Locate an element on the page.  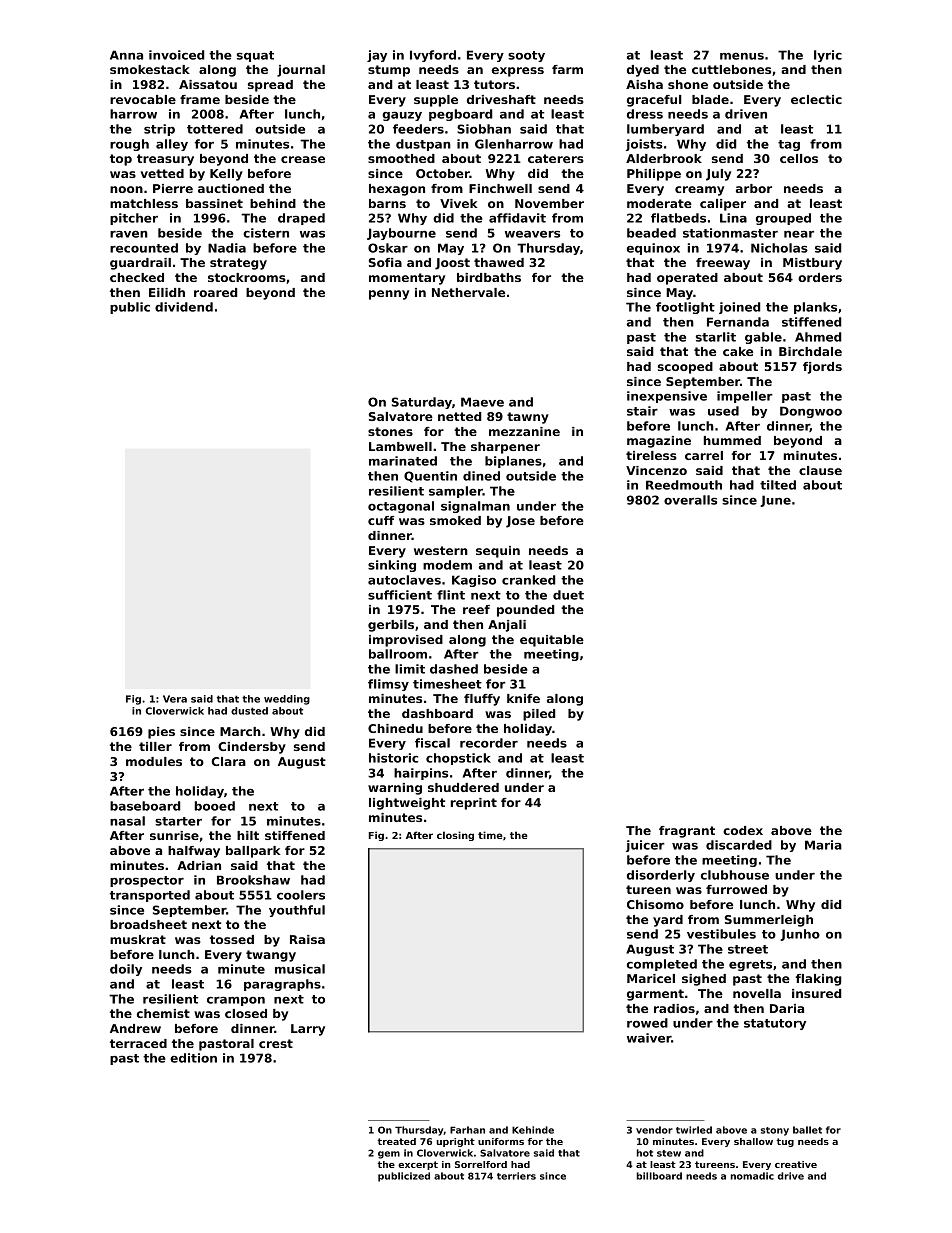
Kelly is located at coordinates (226, 175).
